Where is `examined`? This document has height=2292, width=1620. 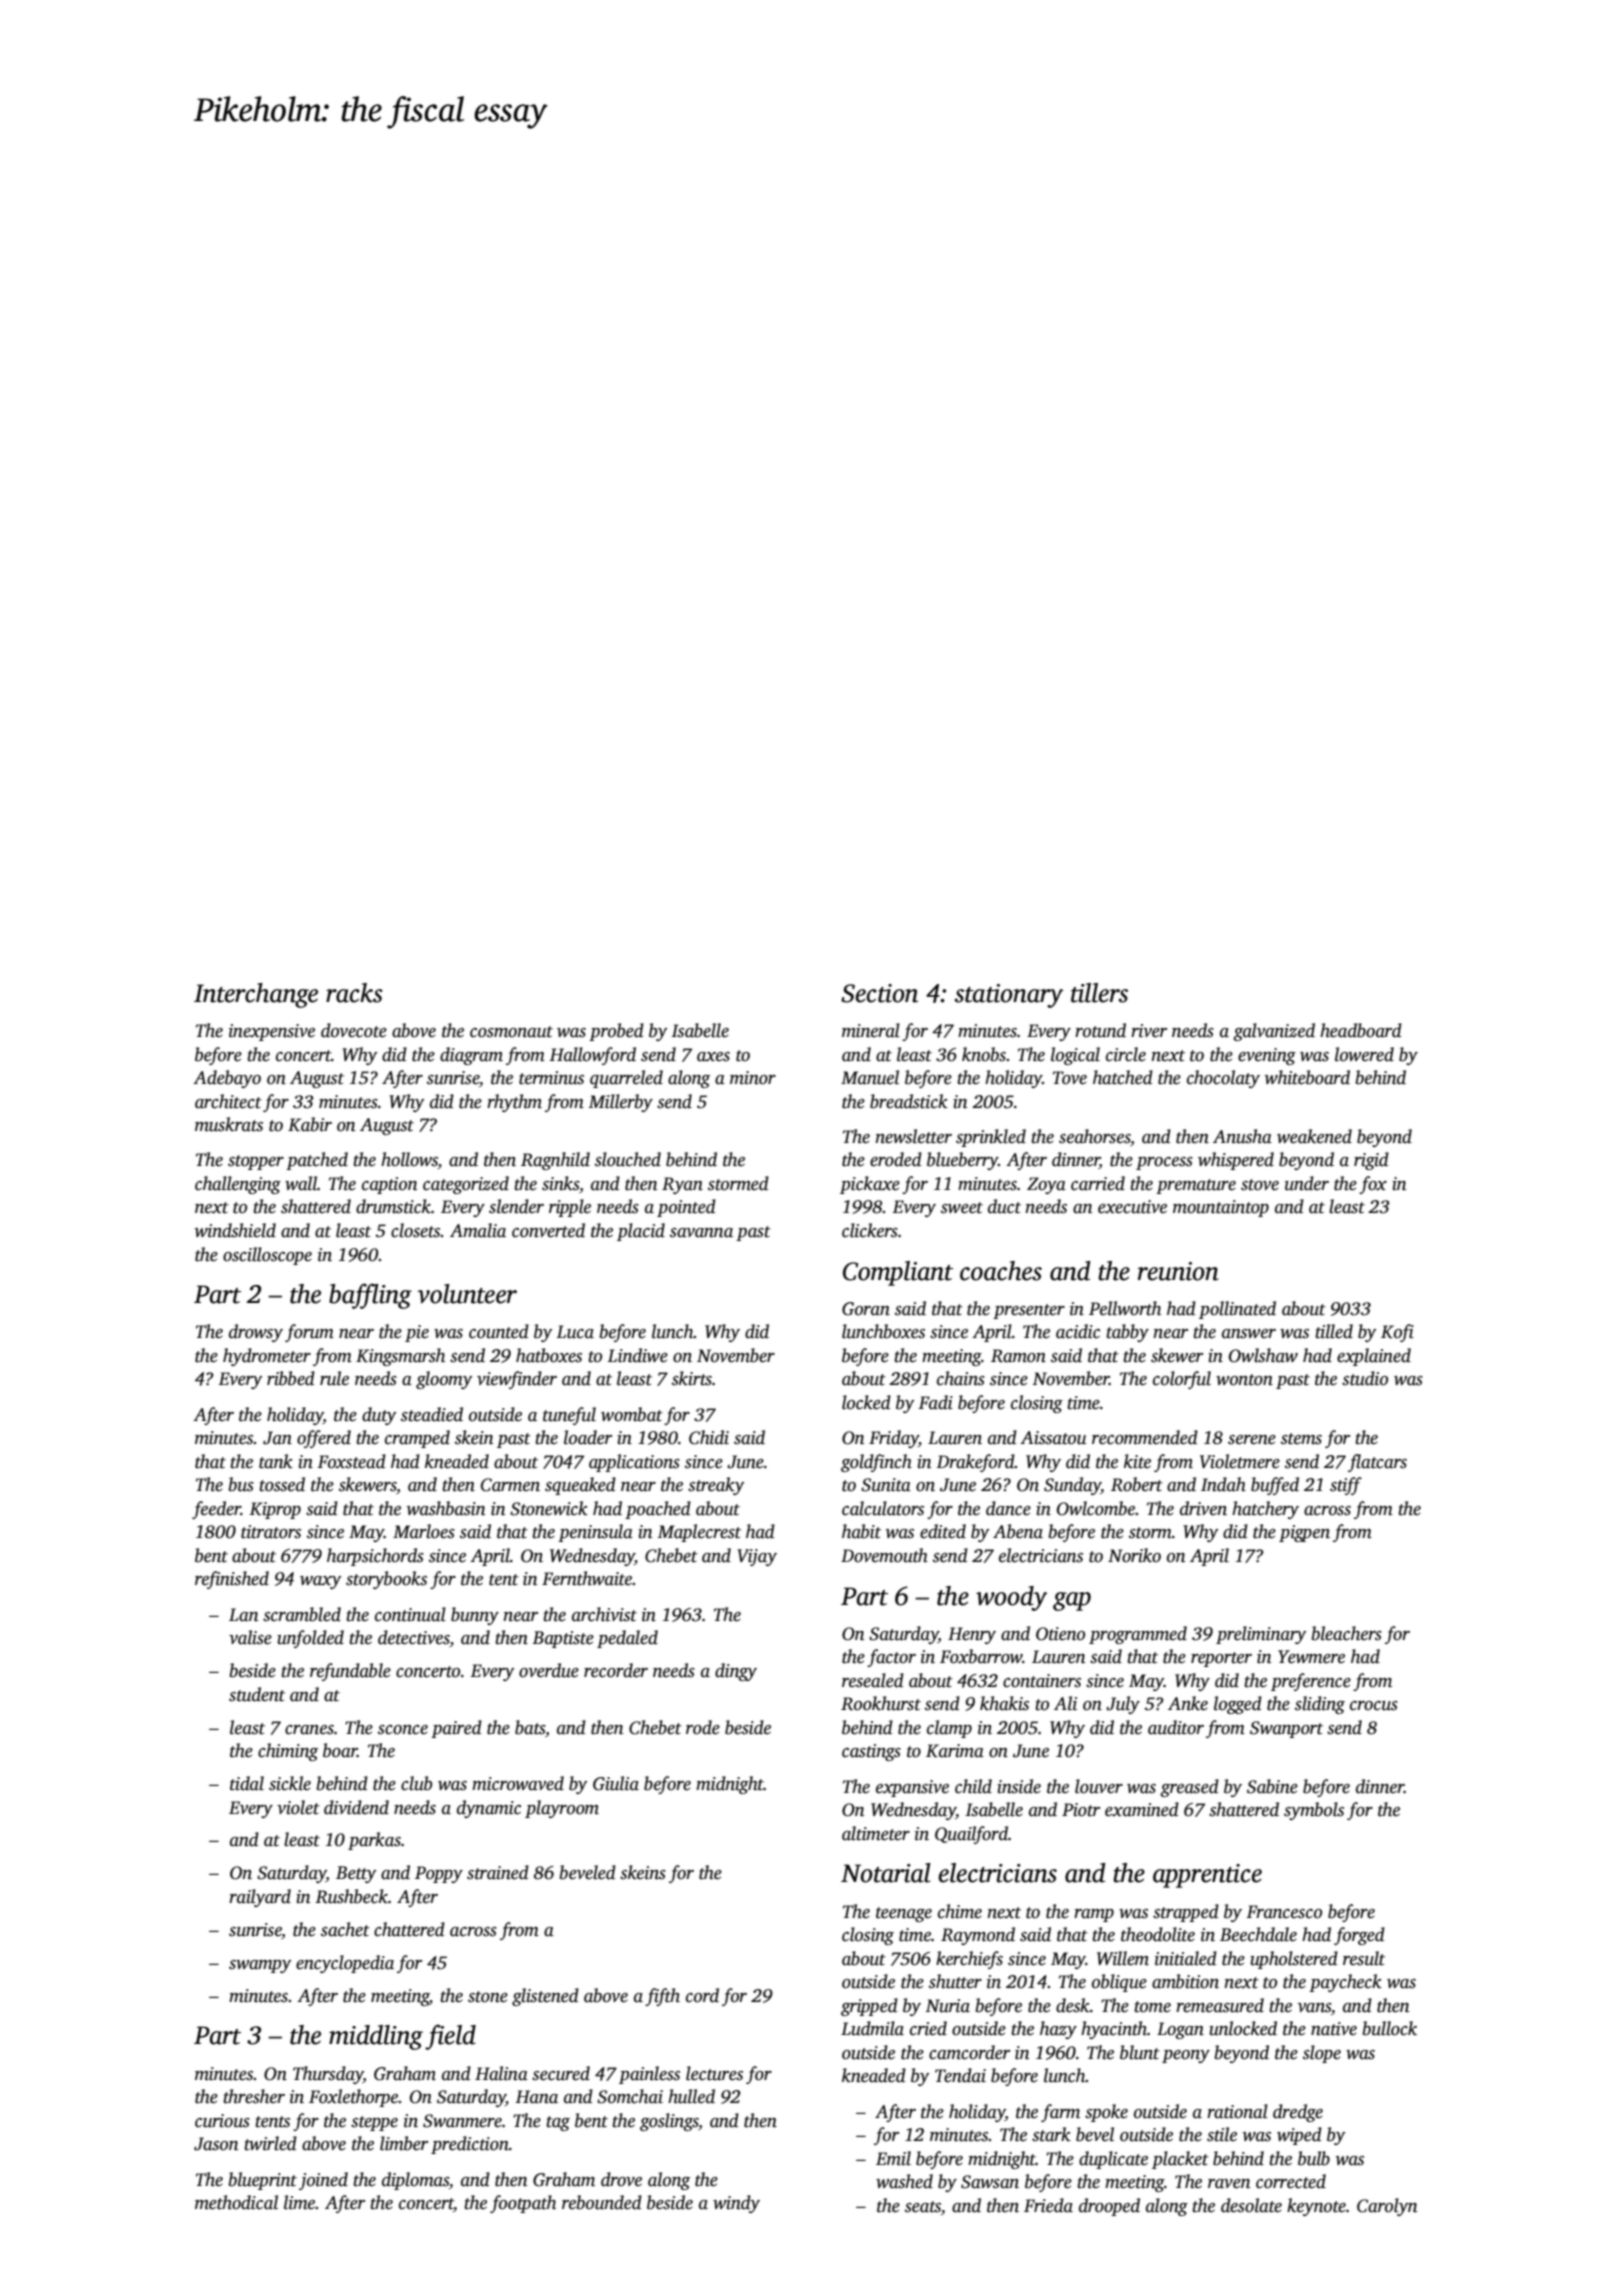
examined is located at coordinates (1142, 1809).
